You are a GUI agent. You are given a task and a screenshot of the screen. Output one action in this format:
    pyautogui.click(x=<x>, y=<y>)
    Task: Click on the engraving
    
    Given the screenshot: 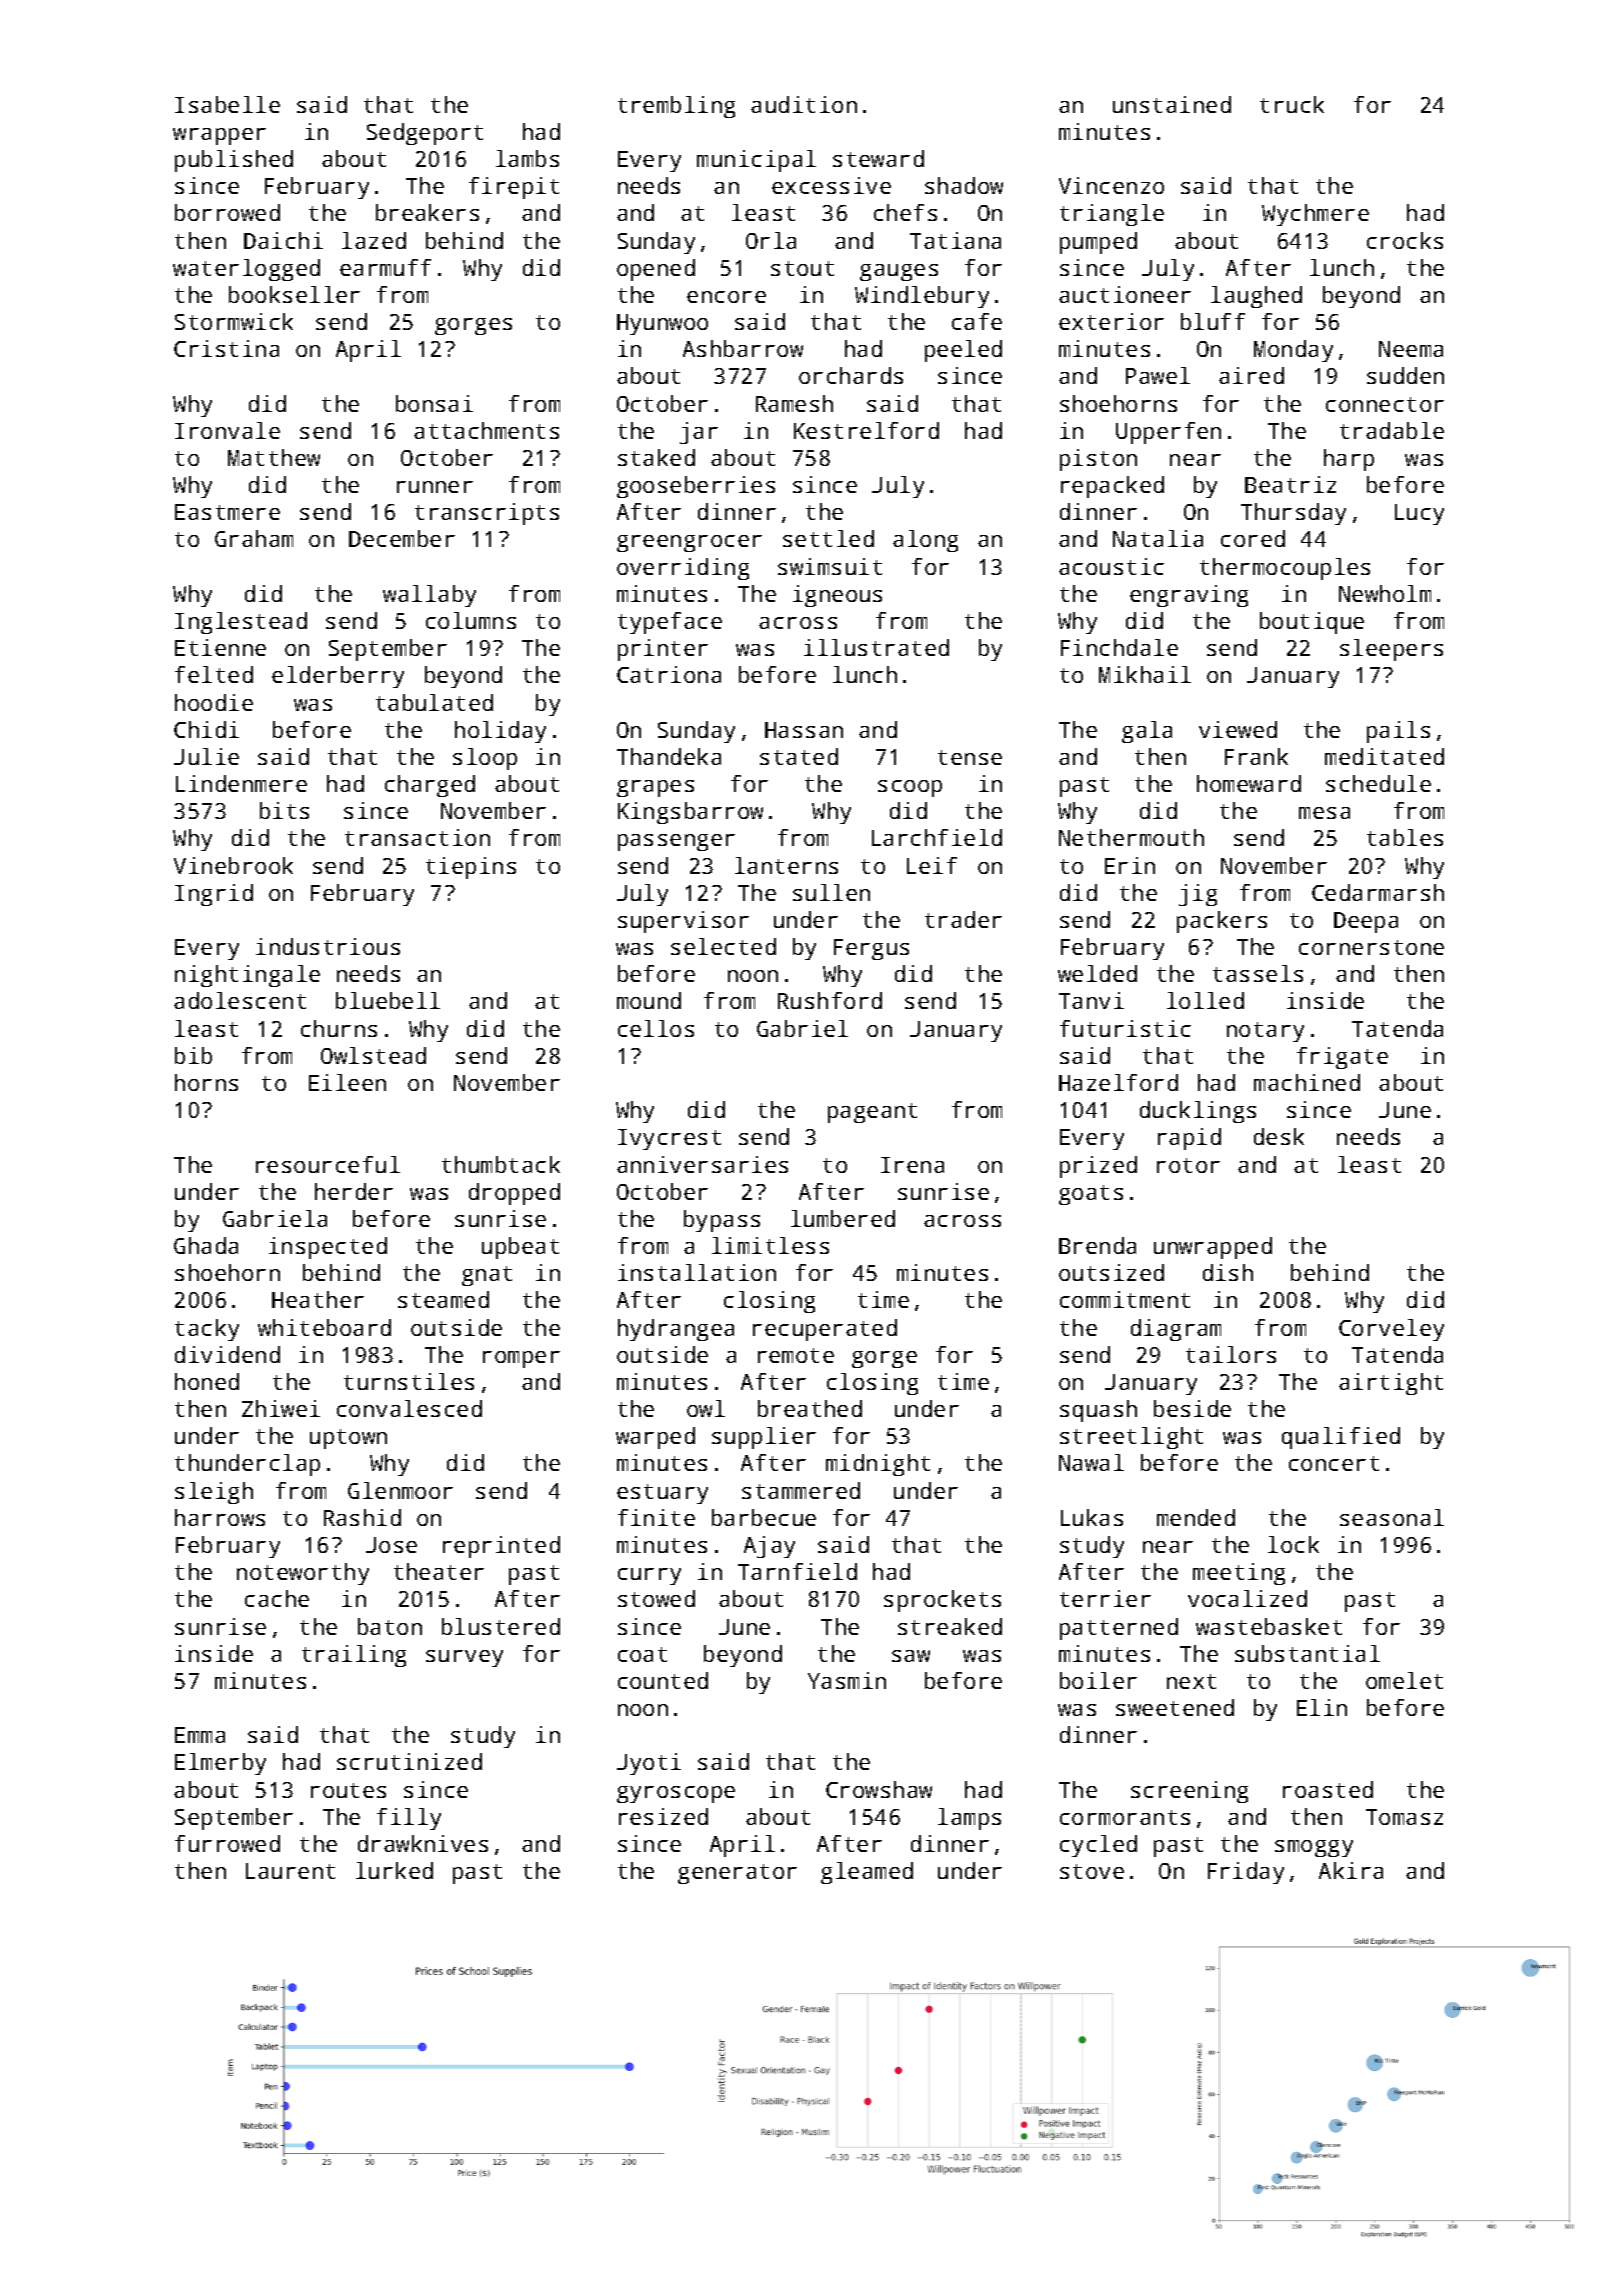 What is the action you would take?
    pyautogui.click(x=1189, y=596)
